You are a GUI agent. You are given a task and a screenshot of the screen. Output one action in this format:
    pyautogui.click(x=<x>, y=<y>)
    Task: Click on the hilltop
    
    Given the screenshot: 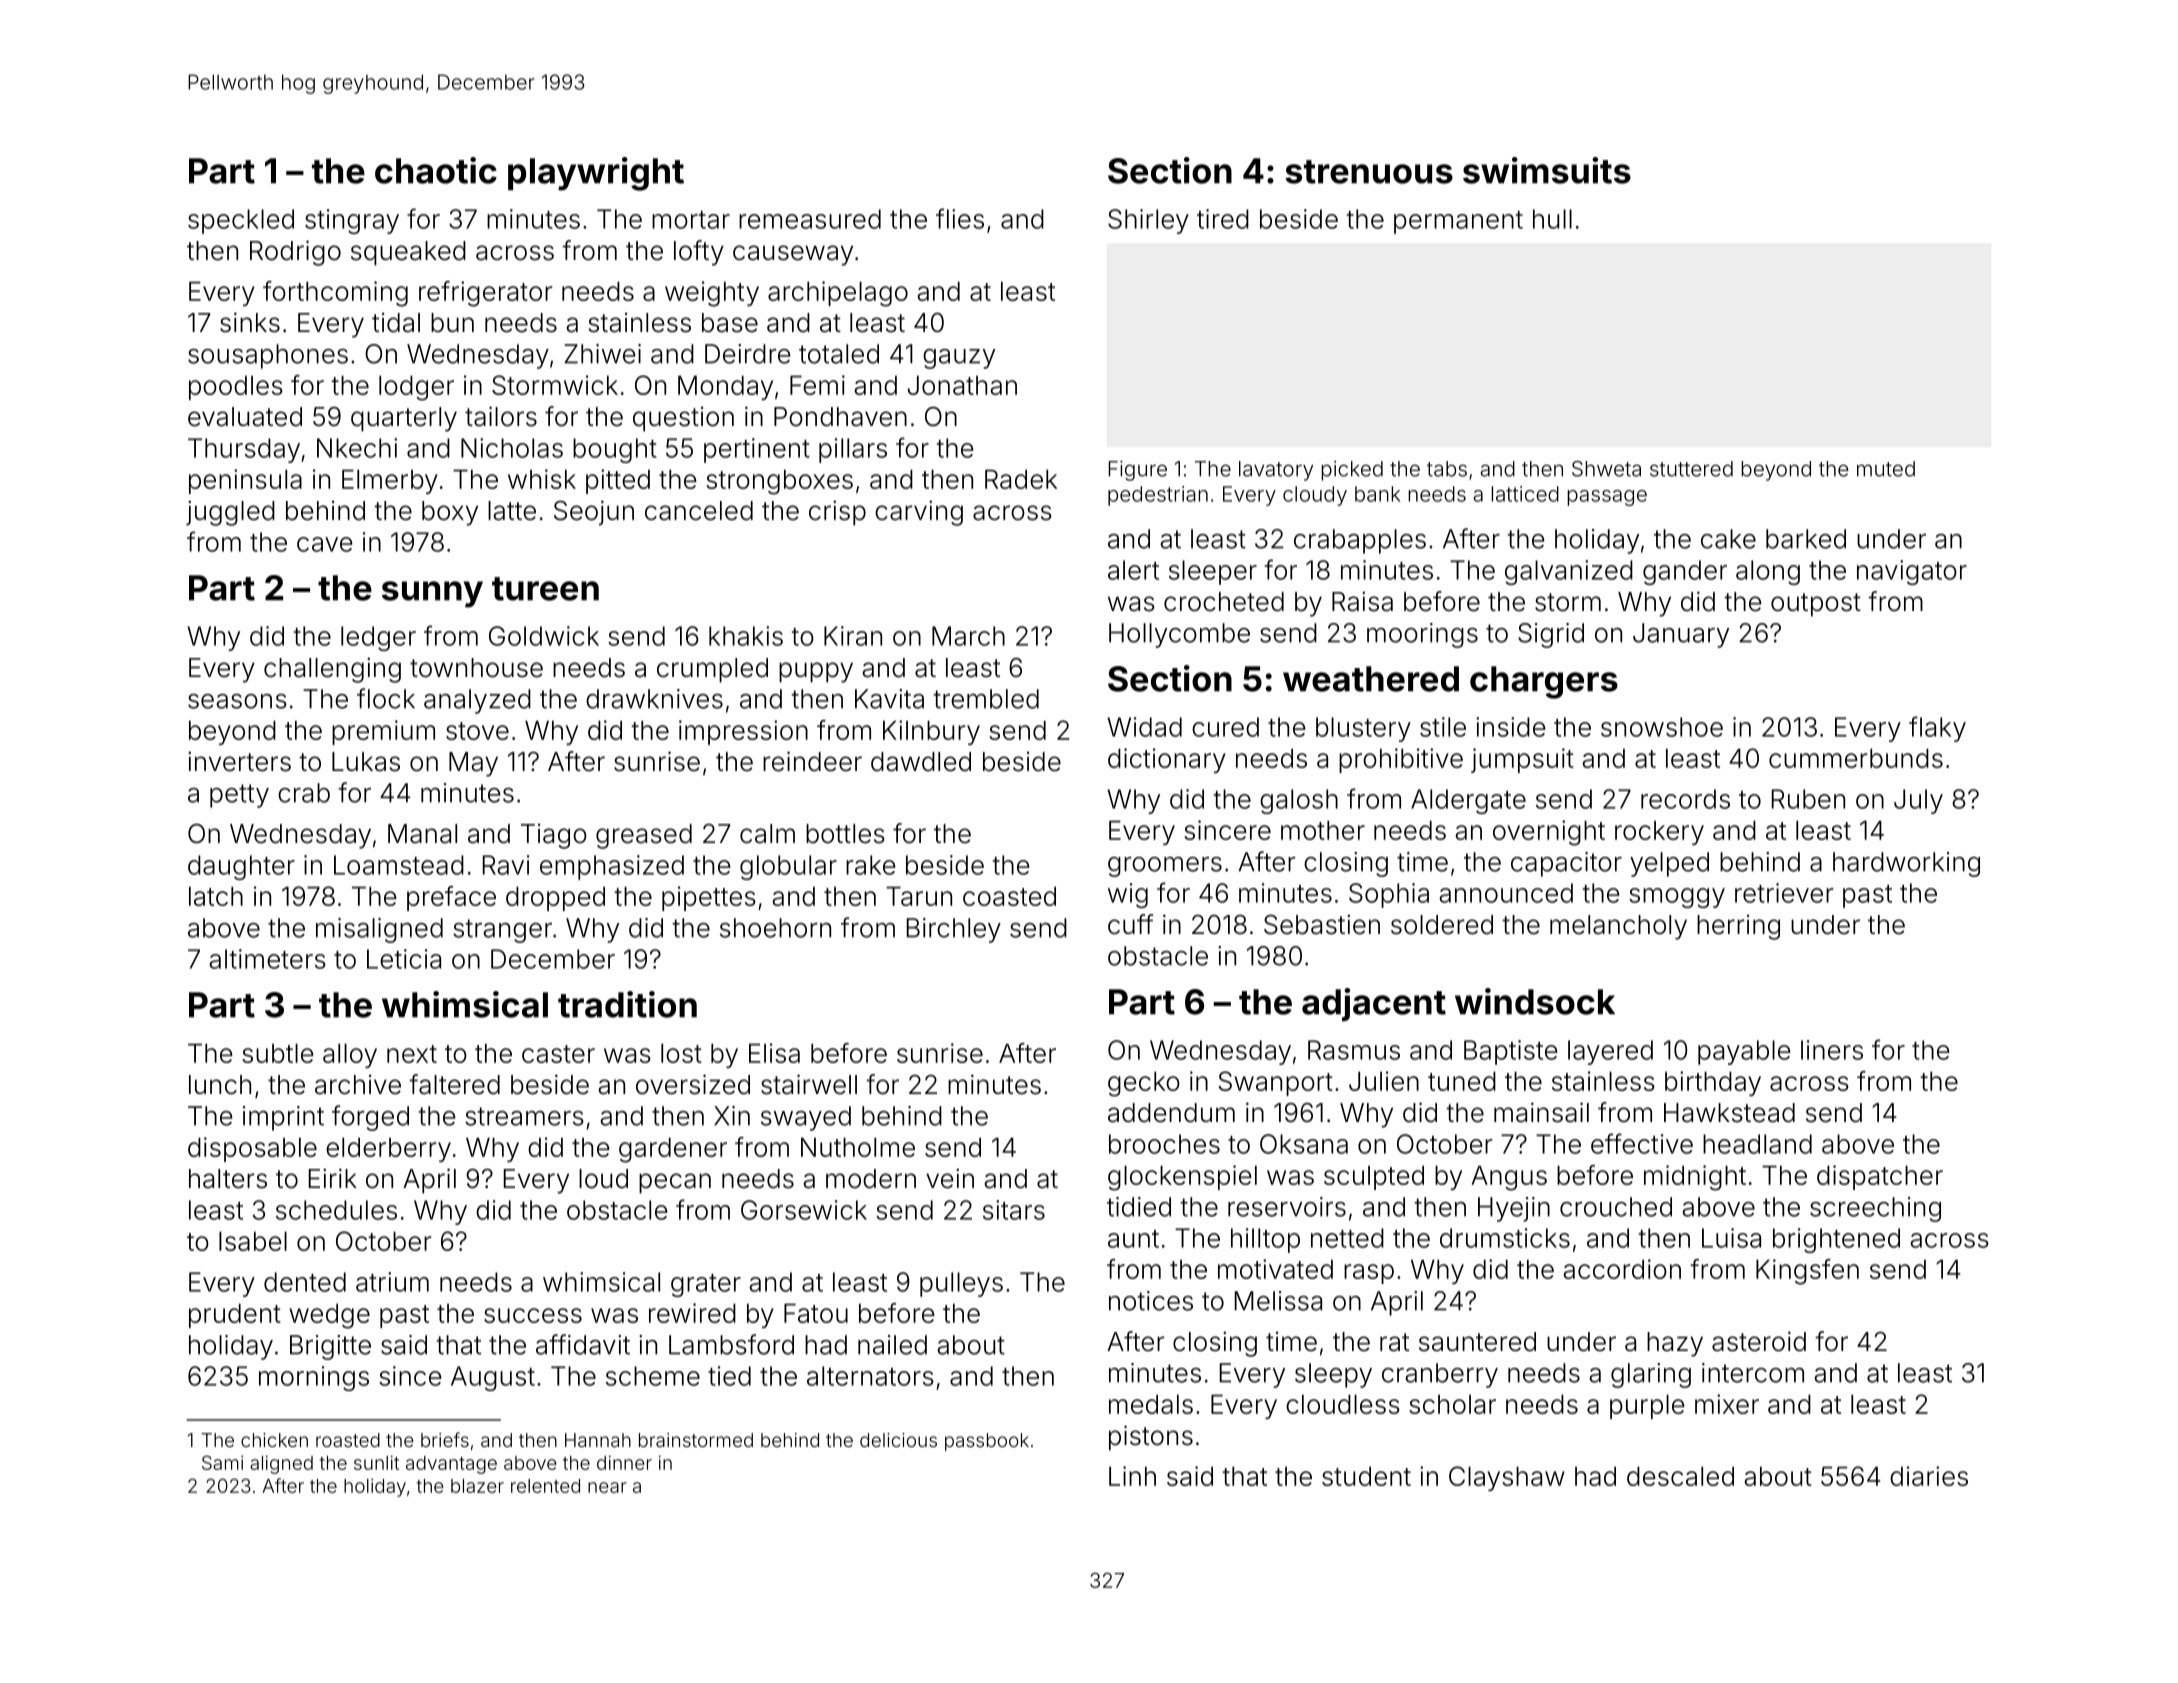 What is the action you would take?
    pyautogui.click(x=1265, y=1240)
